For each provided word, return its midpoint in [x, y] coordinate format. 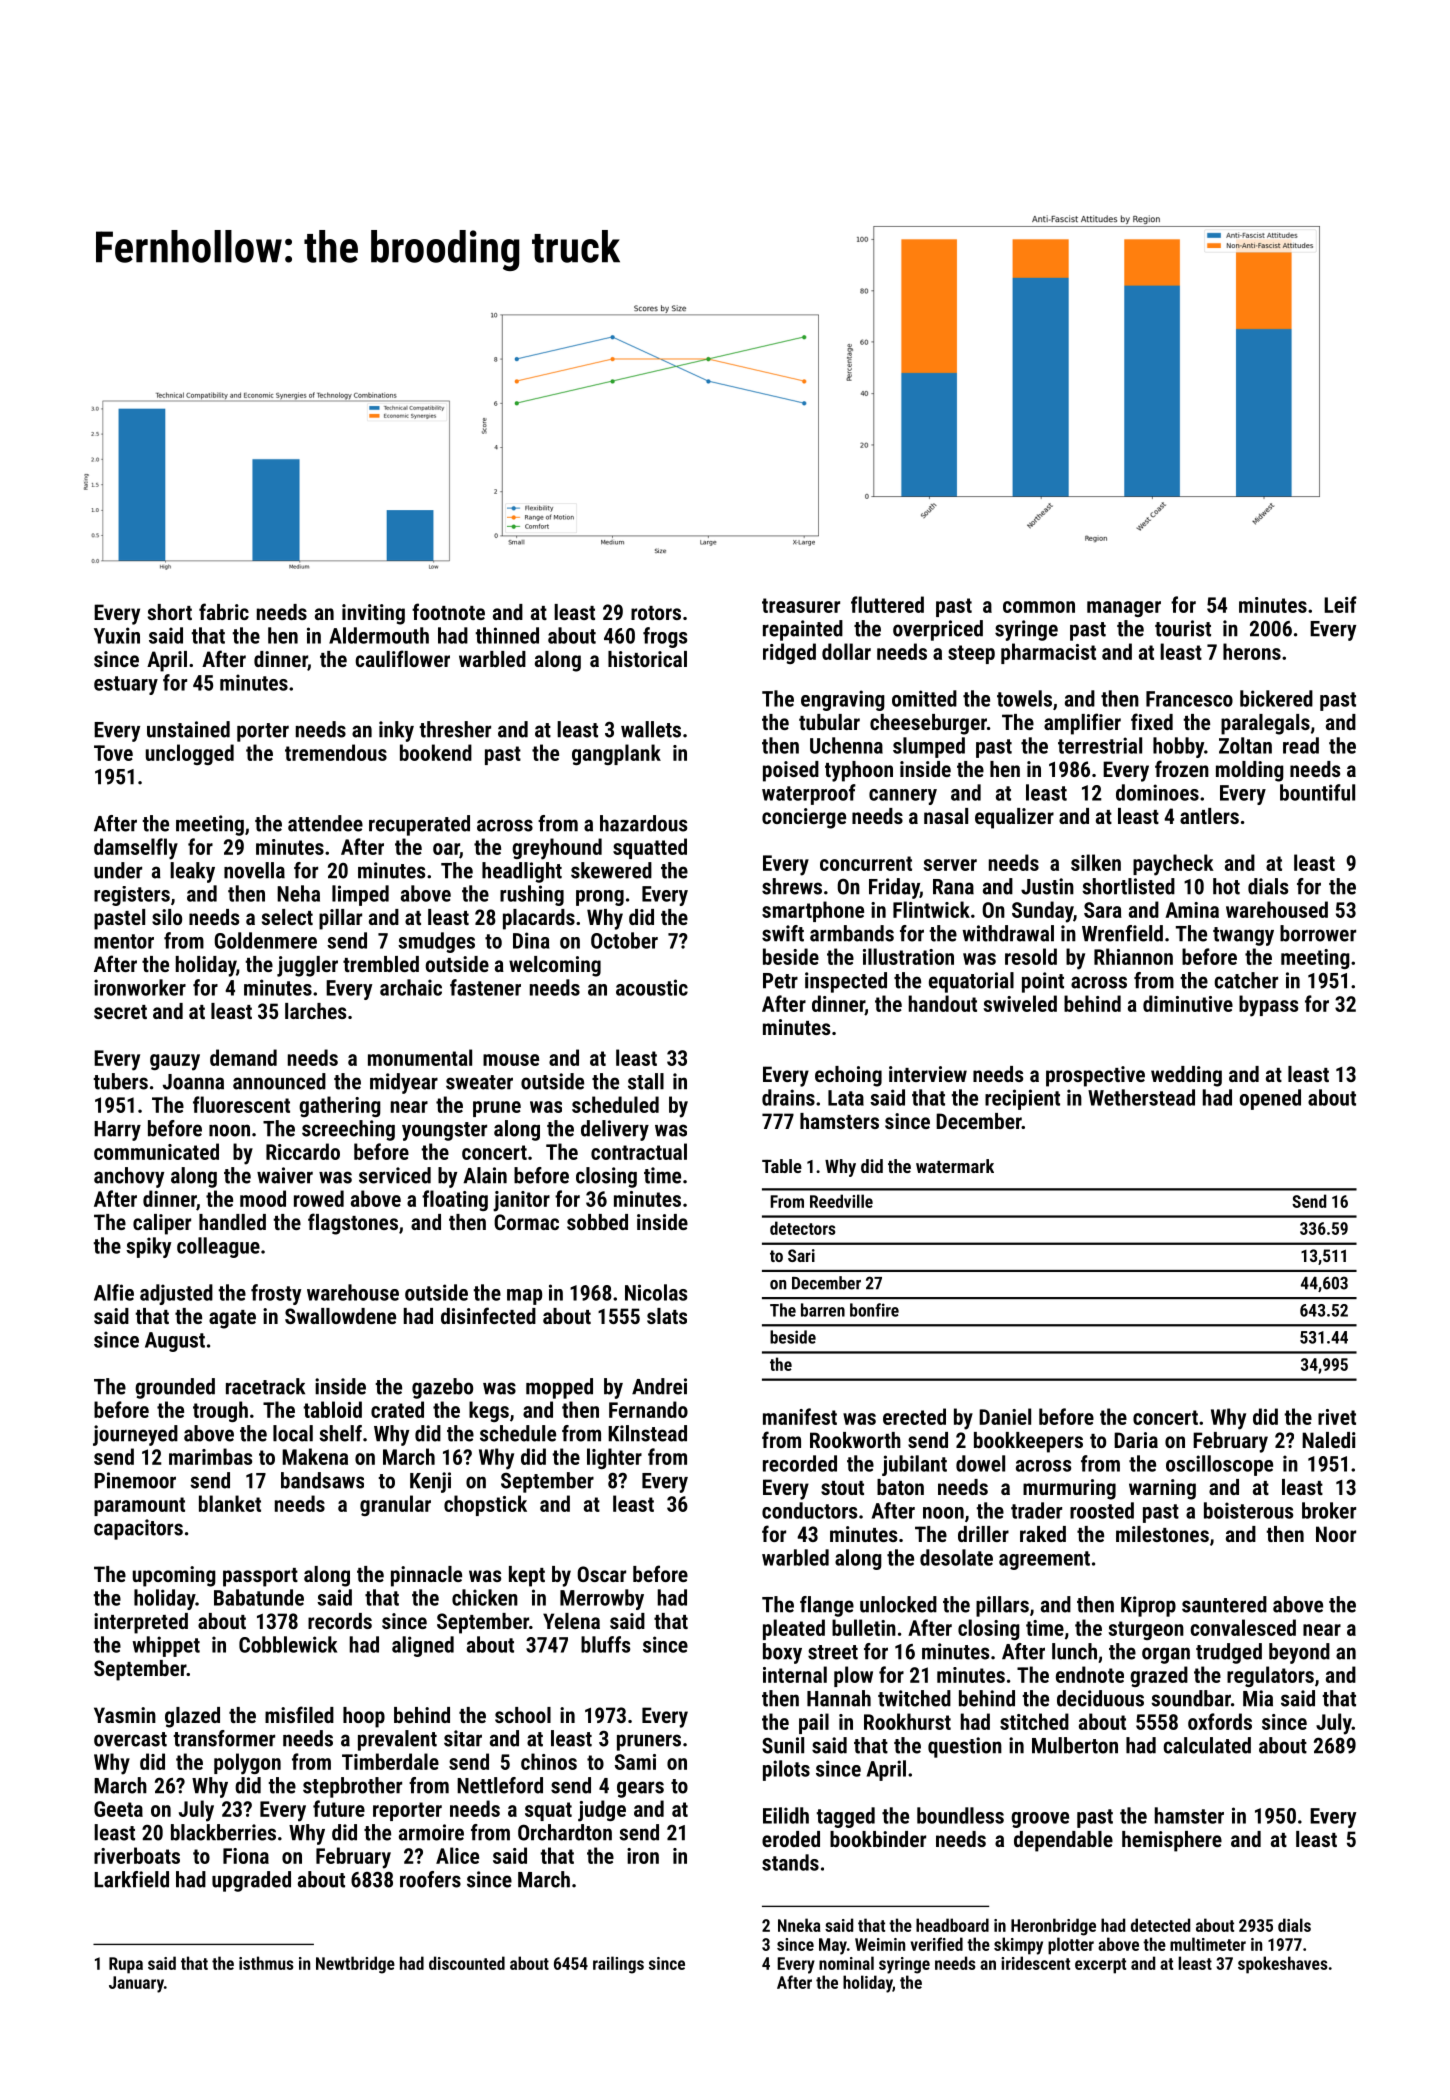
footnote [448, 611]
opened [1270, 1099]
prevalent [397, 1740]
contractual [639, 1151]
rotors [656, 613]
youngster [444, 1131]
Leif [1340, 604]
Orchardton [565, 1832]
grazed [1159, 1676]
